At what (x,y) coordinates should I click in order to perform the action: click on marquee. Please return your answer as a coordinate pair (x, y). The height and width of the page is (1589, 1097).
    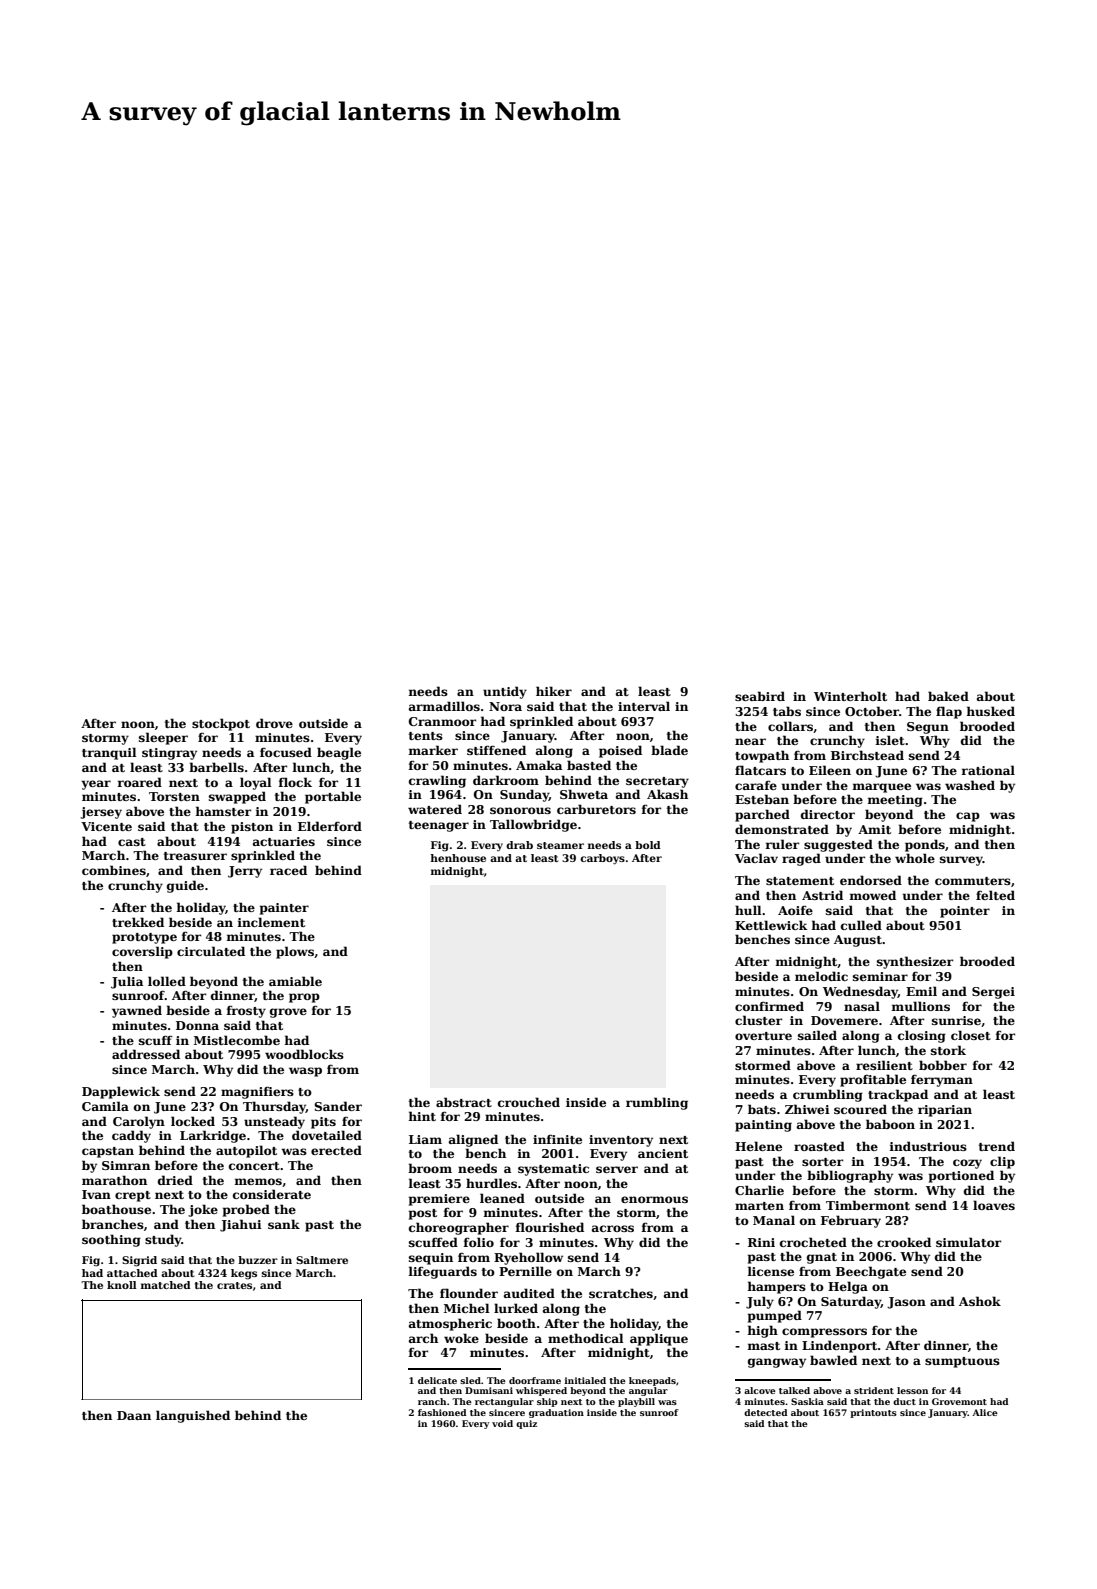
    Looking at the image, I should click on (882, 788).
